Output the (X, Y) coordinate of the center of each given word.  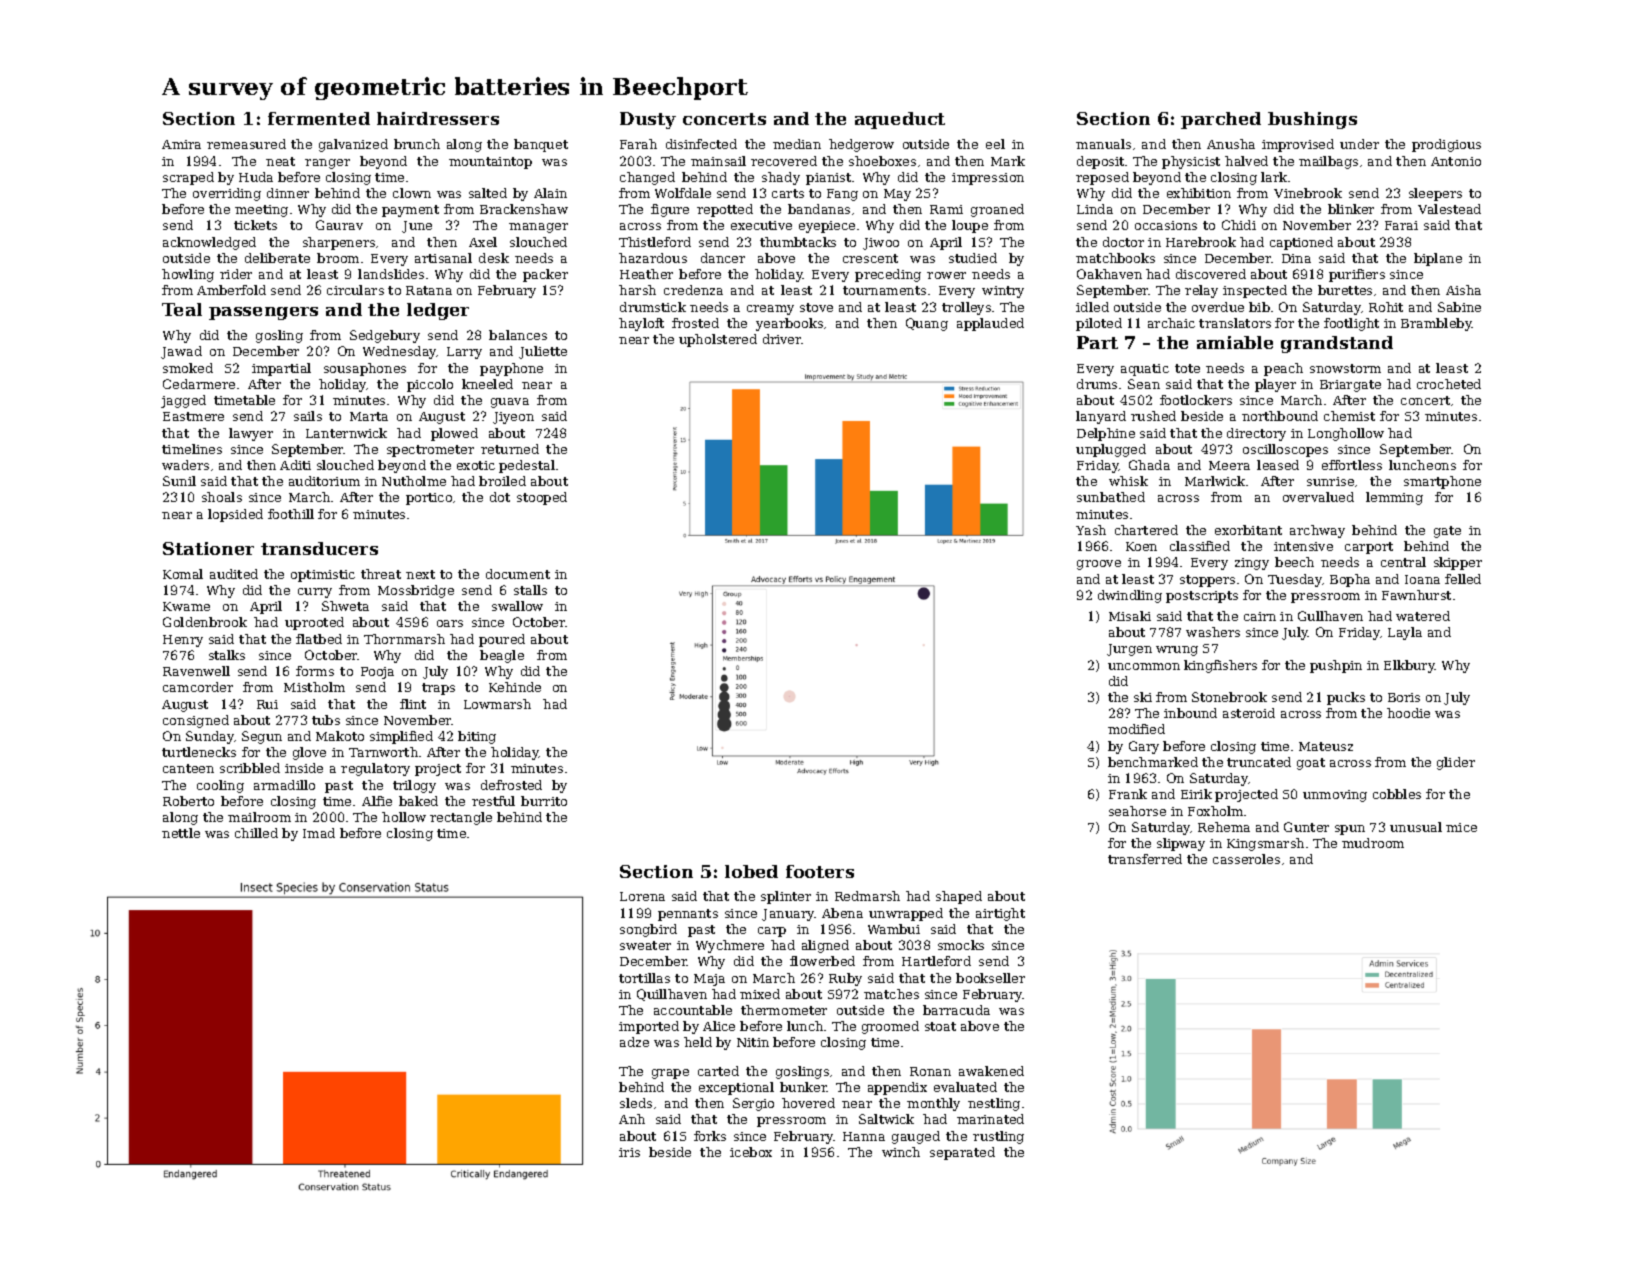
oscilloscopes (1285, 450)
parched (1221, 120)
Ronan (930, 1071)
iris (629, 1152)
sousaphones (365, 369)
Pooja (377, 673)
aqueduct (900, 120)
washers (1213, 632)
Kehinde (515, 687)
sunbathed (1111, 497)
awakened (991, 1071)
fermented (319, 118)
